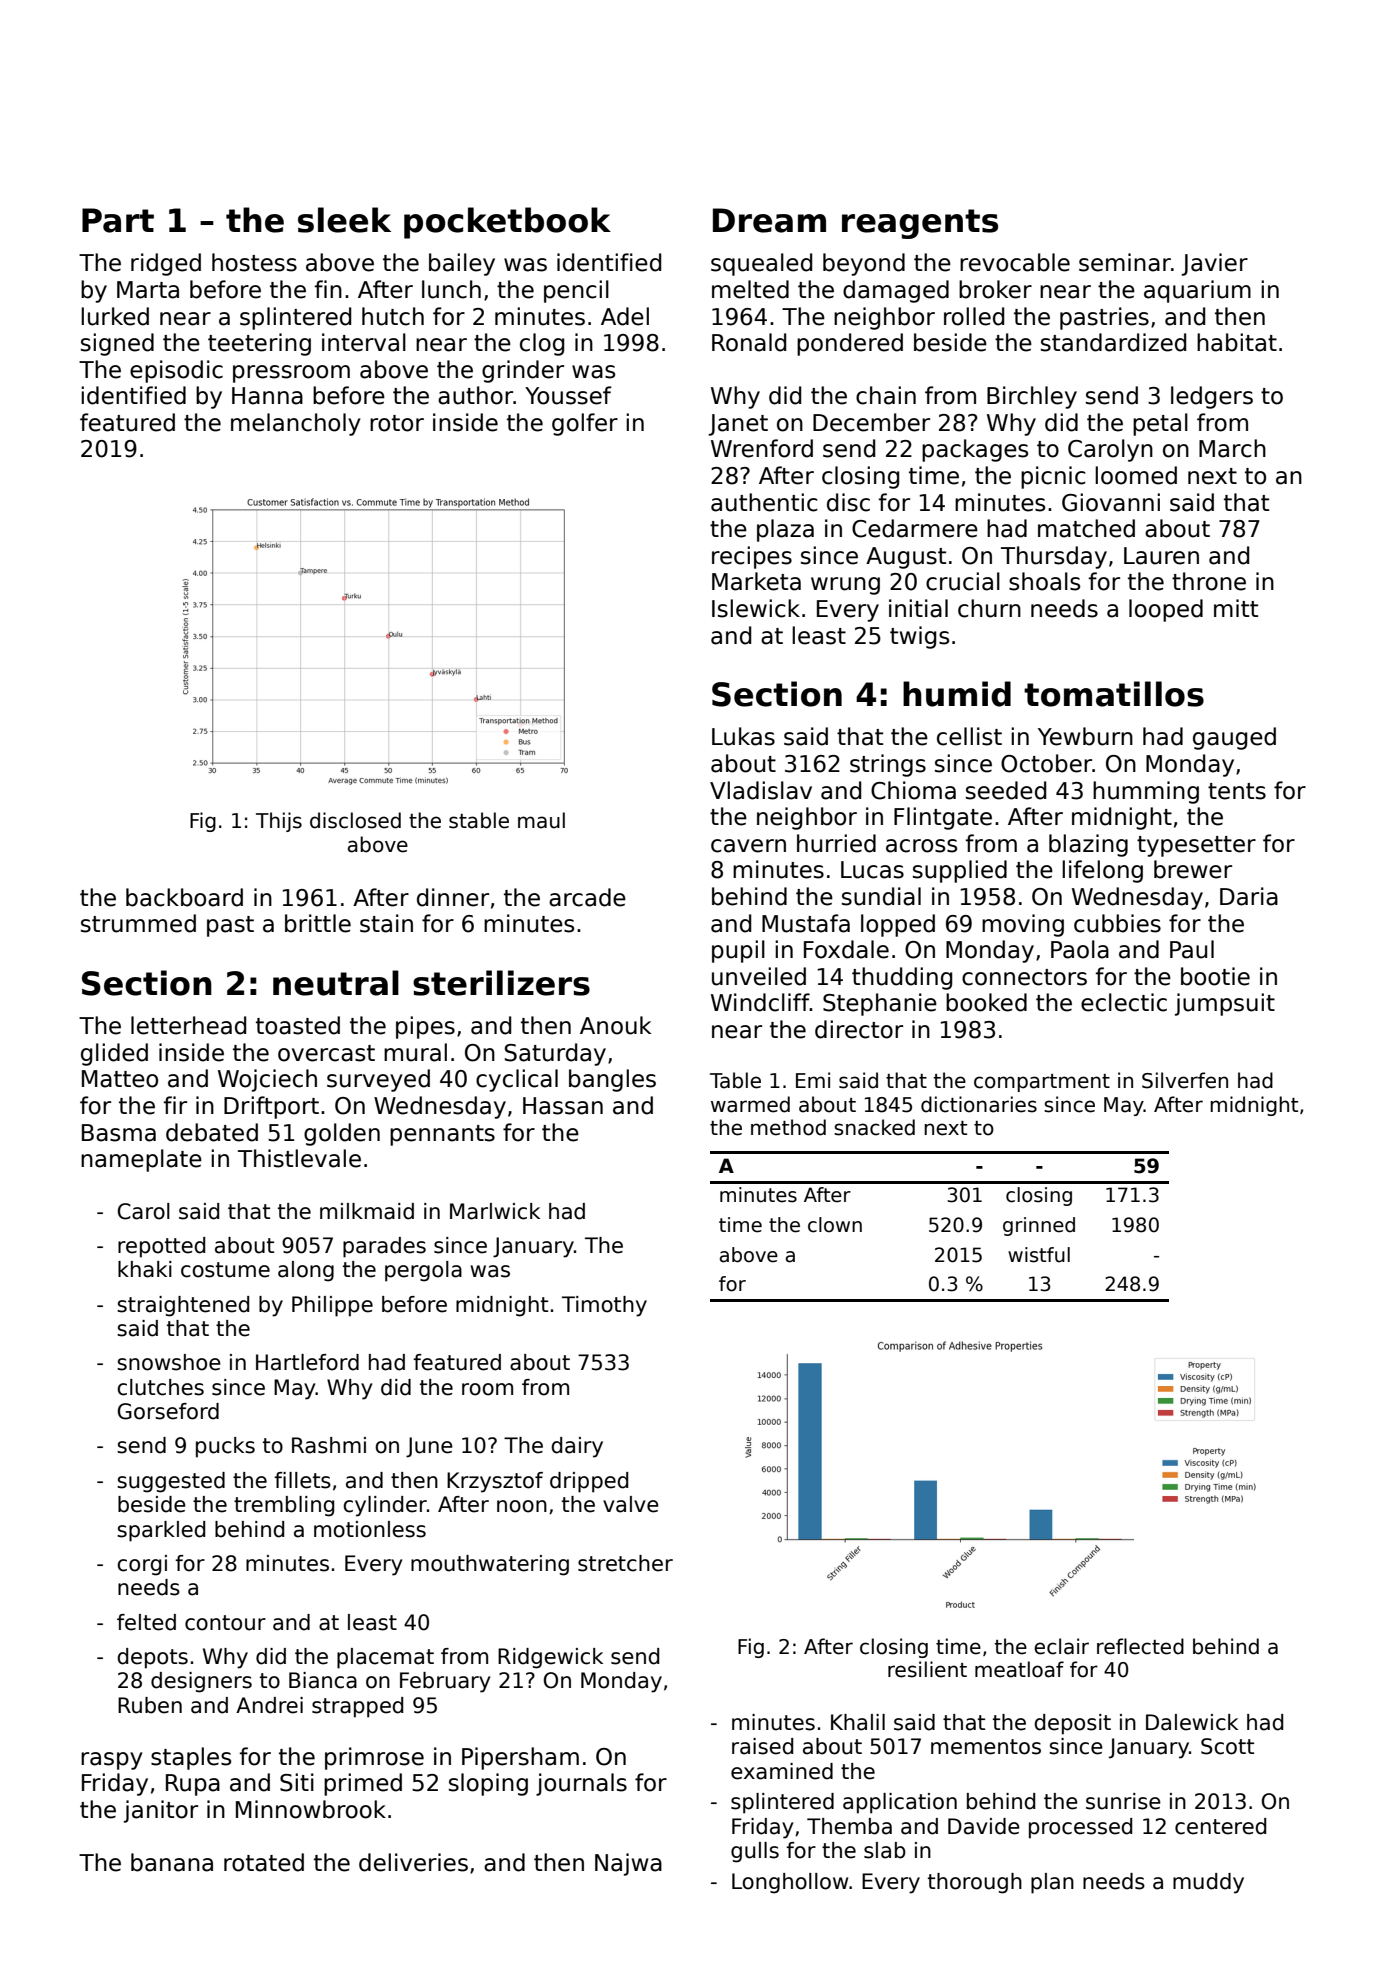  What do you see at coordinates (171, 1482) in the document?
I see `suggested` at bounding box center [171, 1482].
